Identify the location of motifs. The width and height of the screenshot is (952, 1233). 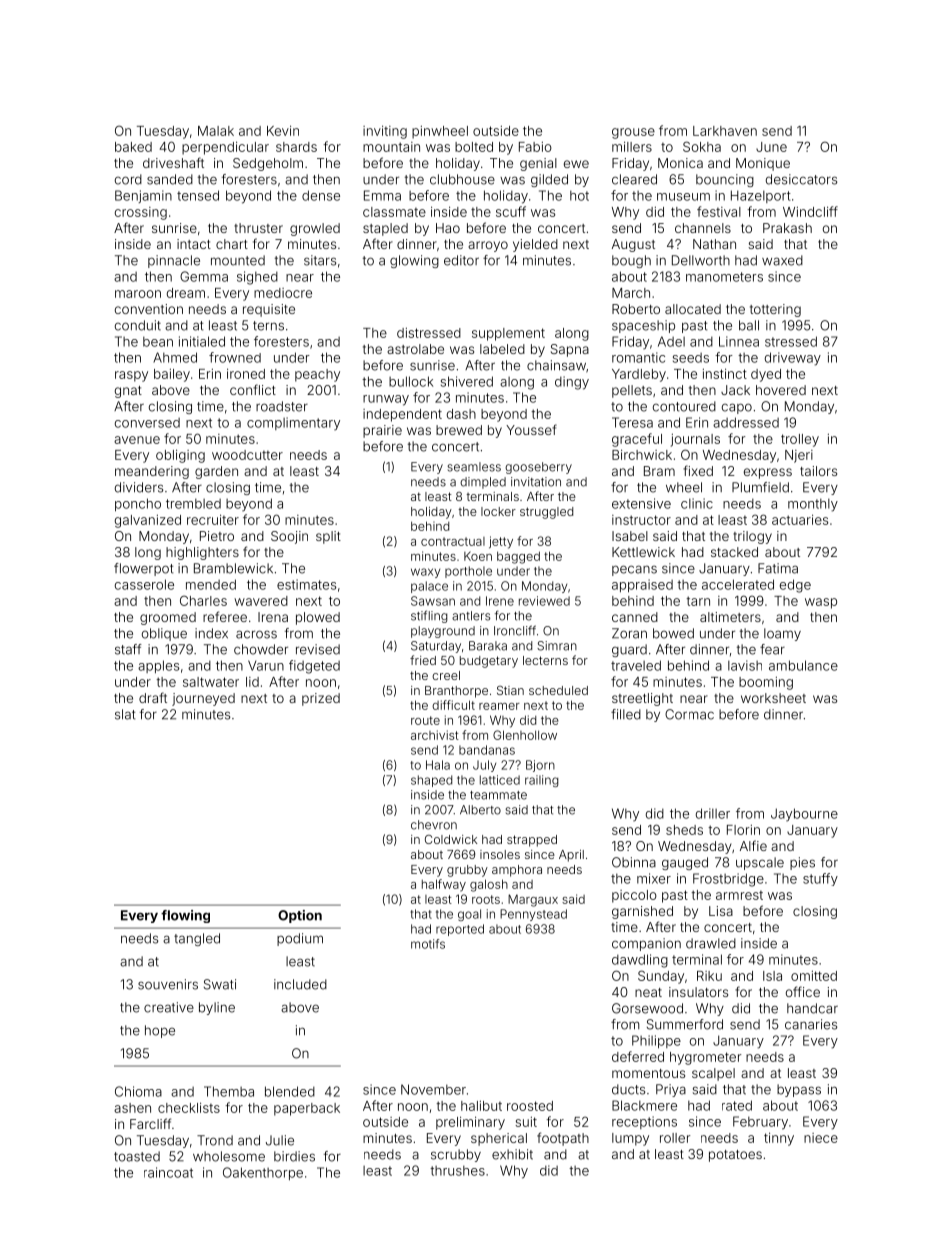
(428, 944).
